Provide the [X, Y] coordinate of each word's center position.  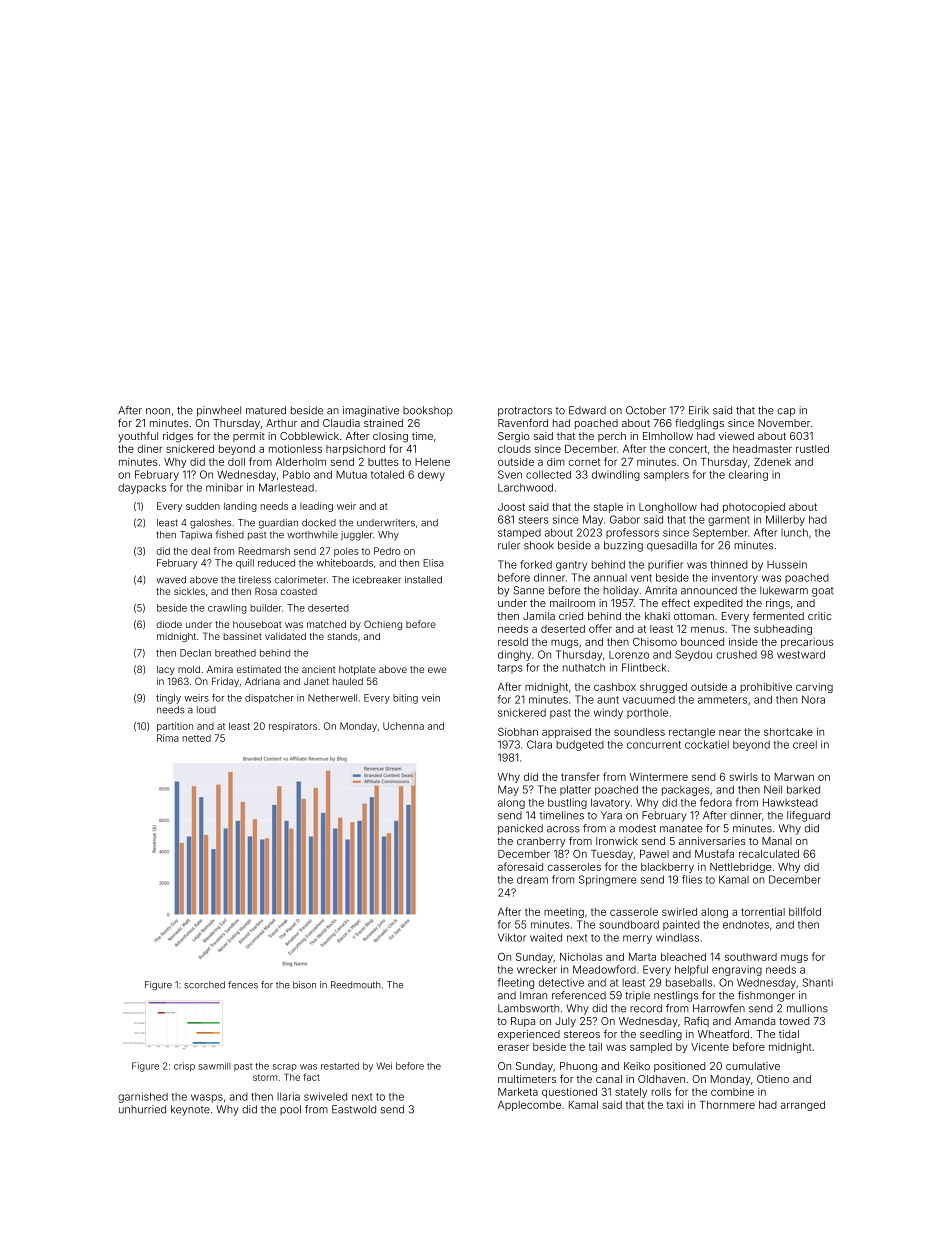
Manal [777, 841]
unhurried [142, 1109]
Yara [611, 815]
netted [196, 738]
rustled [812, 449]
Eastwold [354, 1109]
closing [390, 437]
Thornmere [727, 1105]
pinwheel [219, 411]
